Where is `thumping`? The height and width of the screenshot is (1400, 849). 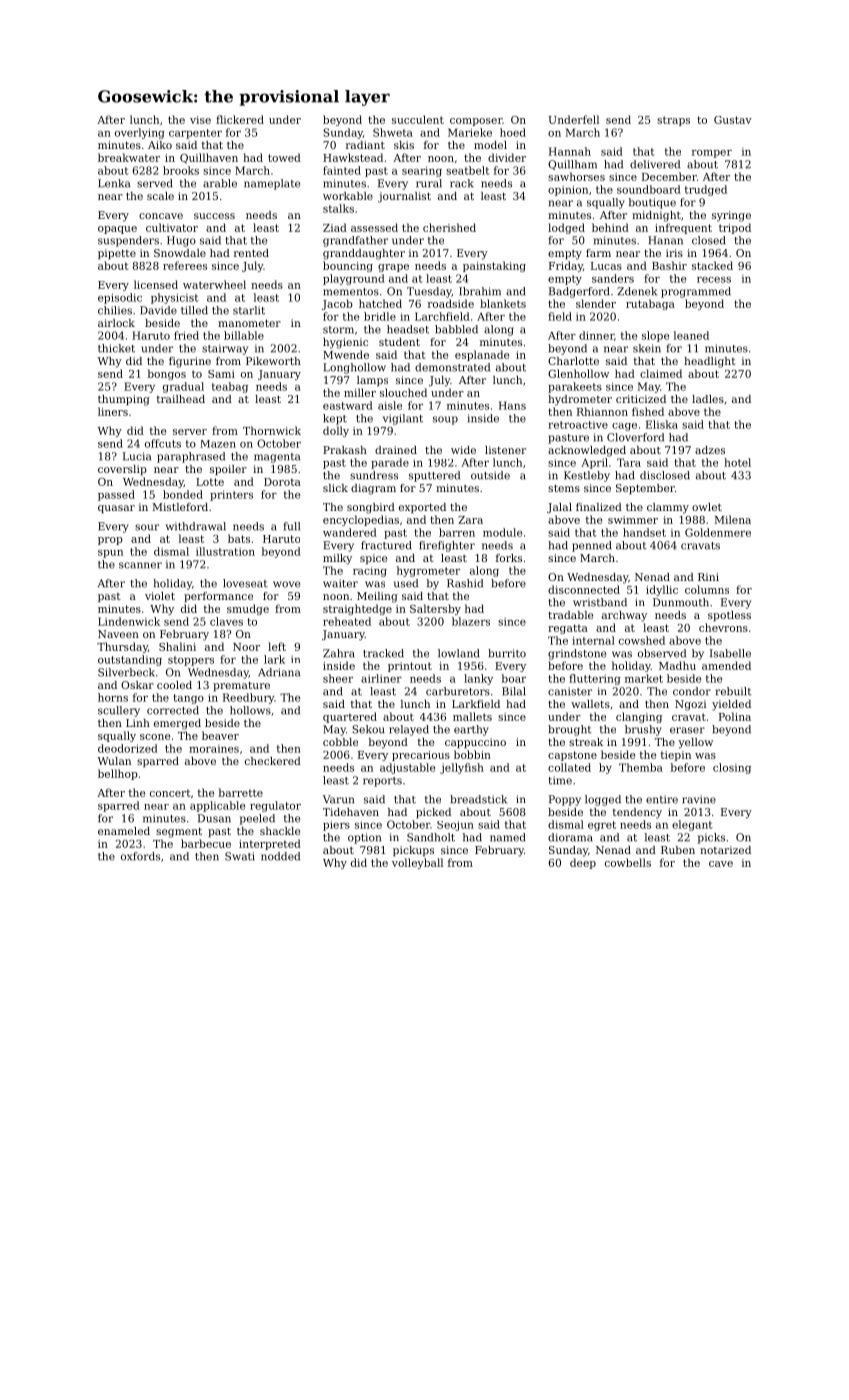 thumping is located at coordinates (124, 400).
